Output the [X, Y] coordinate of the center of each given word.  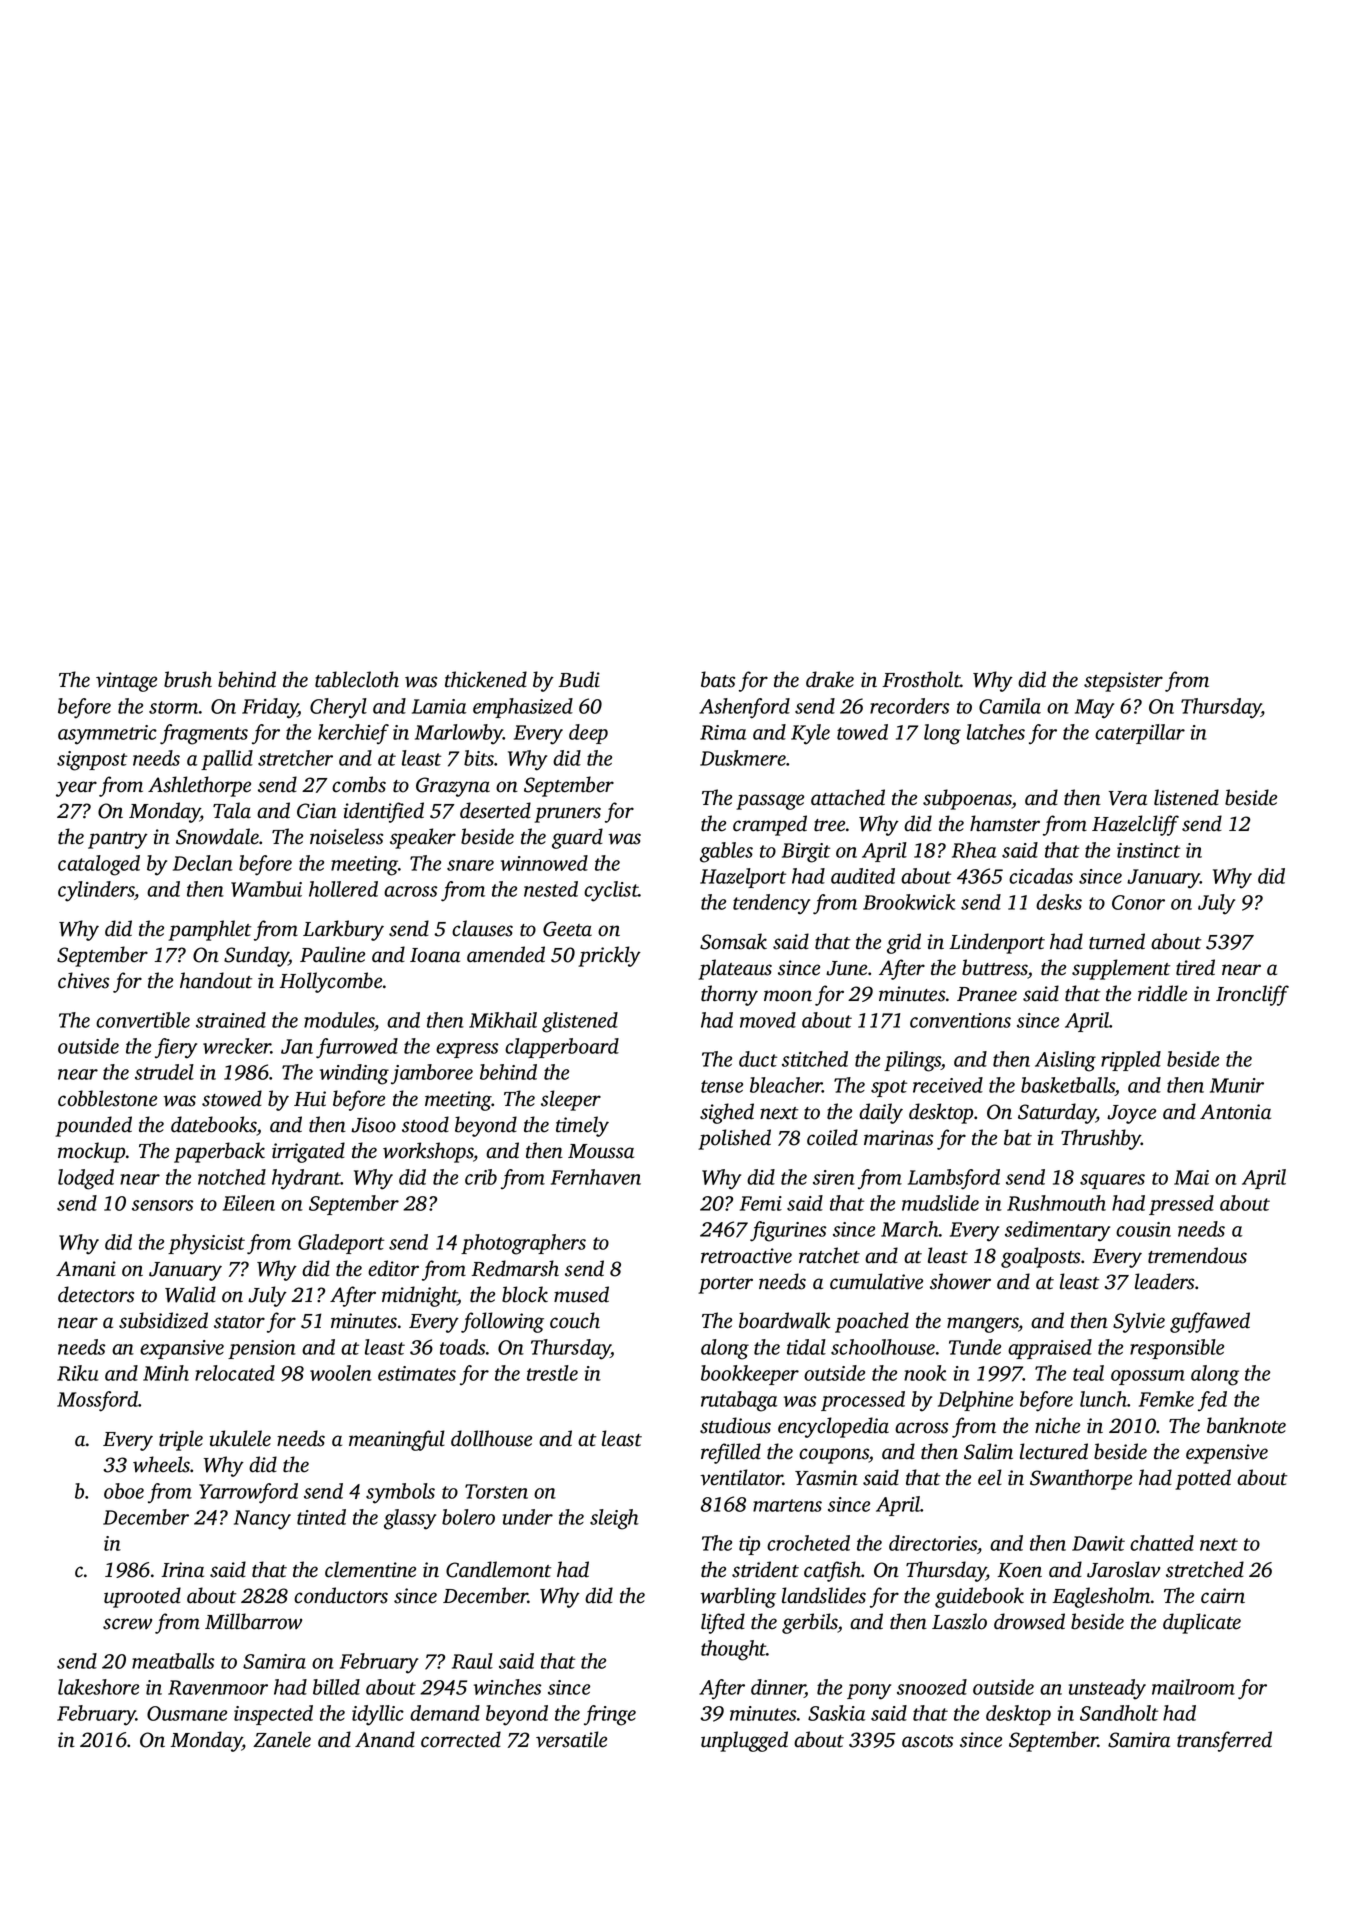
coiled [832, 1137]
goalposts [1040, 1257]
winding [354, 1074]
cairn [1223, 1596]
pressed [1181, 1205]
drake [830, 679]
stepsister [1123, 682]
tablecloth [357, 679]
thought [733, 1650]
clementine [370, 1569]
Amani [86, 1269]
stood [425, 1124]
